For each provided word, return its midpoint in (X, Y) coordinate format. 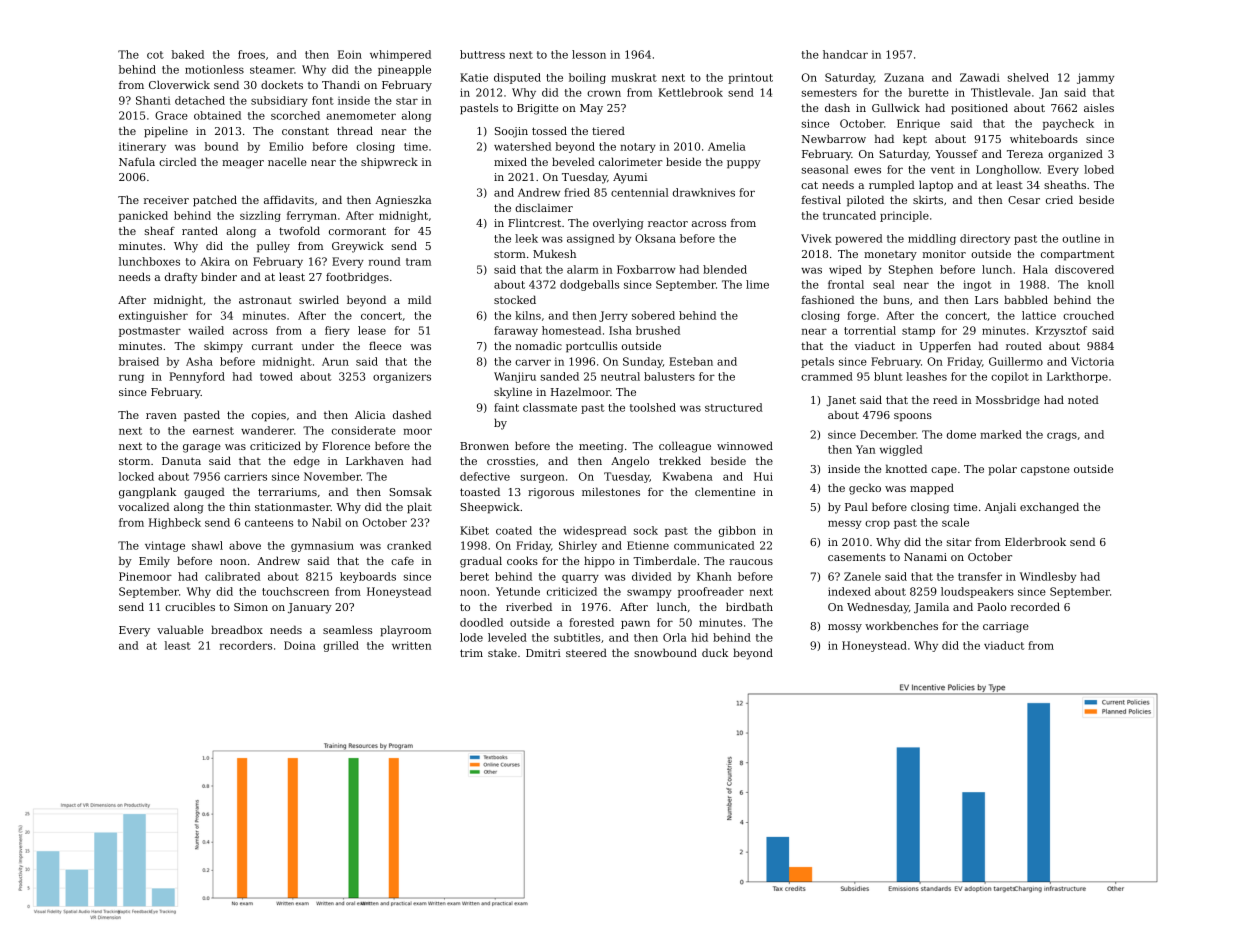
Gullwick (896, 107)
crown (604, 93)
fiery (337, 331)
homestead (571, 330)
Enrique (918, 124)
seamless (347, 629)
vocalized (143, 506)
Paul (856, 506)
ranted (200, 230)
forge (861, 316)
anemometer (361, 116)
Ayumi (630, 178)
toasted (480, 491)
